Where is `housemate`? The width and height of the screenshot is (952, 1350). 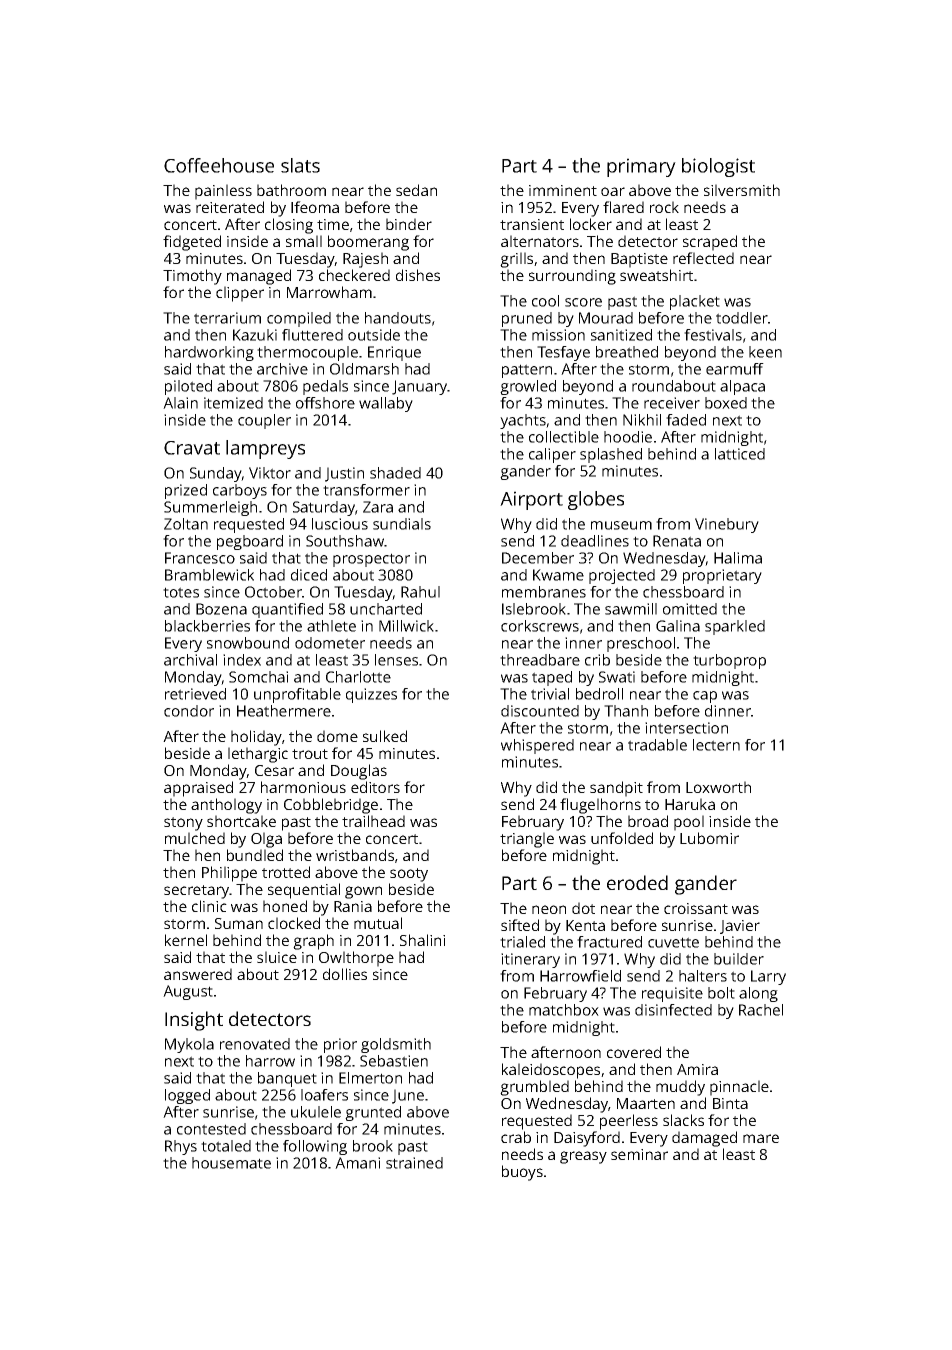 housemate is located at coordinates (231, 1163).
